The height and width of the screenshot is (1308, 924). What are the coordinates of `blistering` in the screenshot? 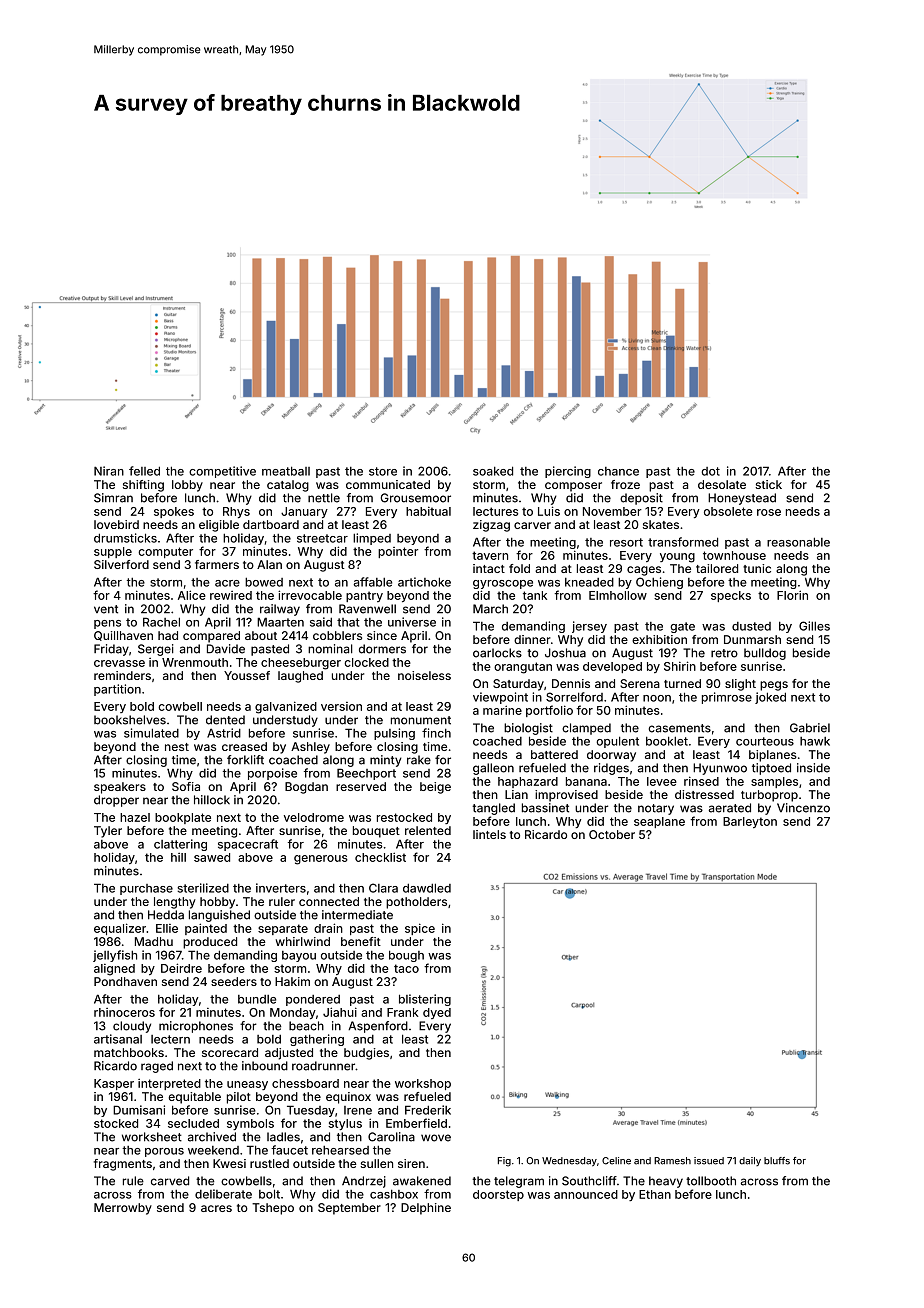 It's located at (425, 1000).
